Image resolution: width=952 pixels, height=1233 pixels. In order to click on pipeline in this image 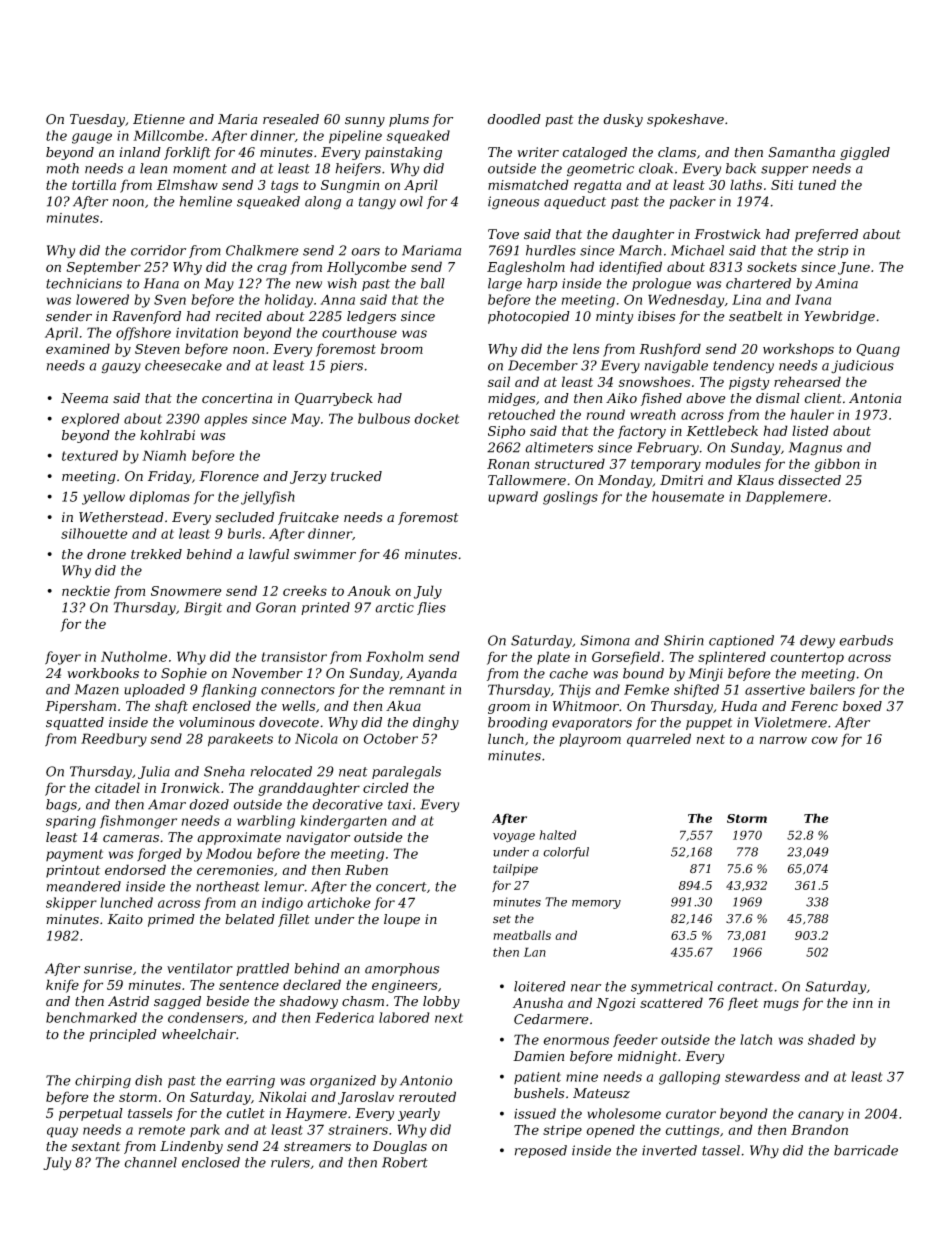, I will do `click(355, 137)`.
